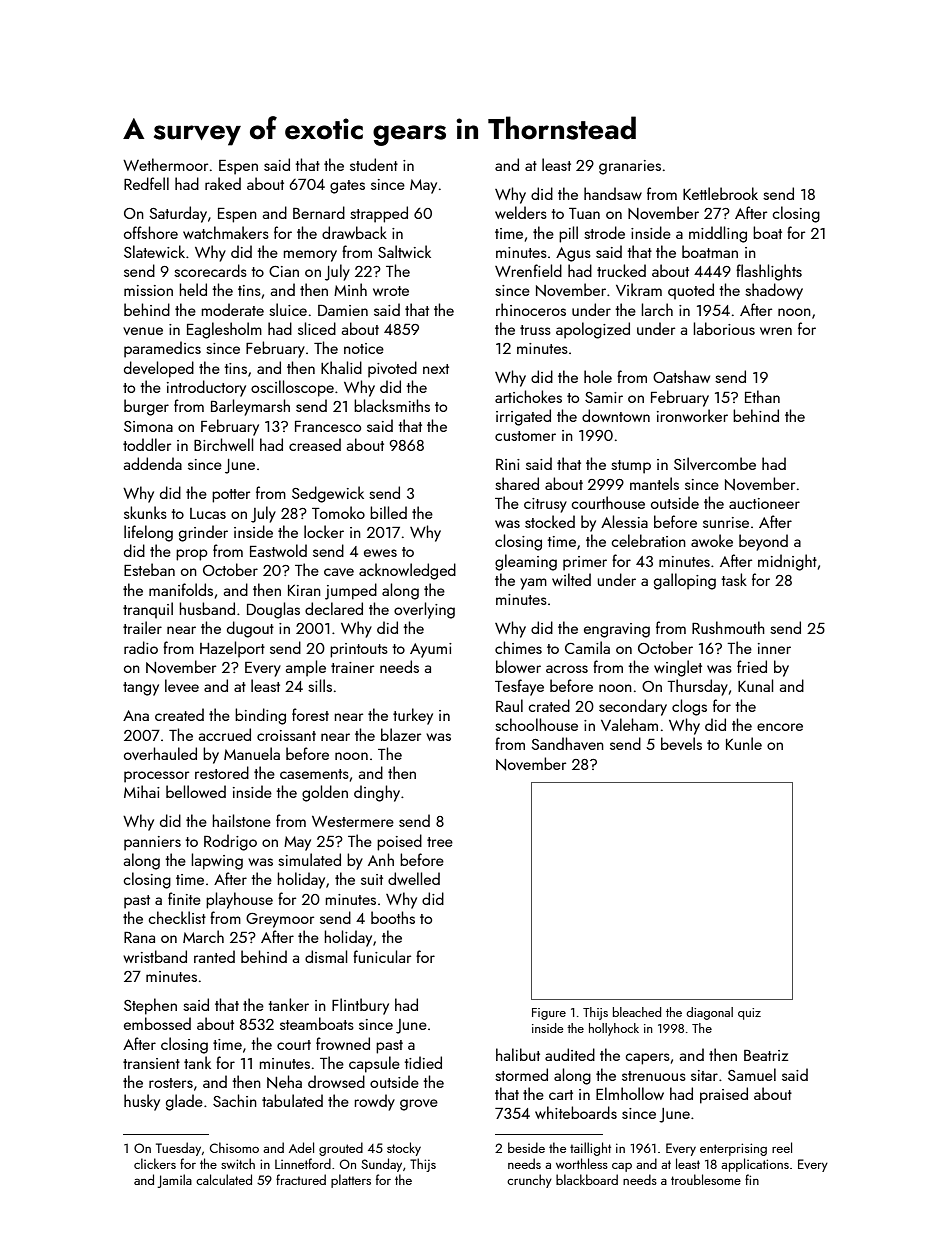 Image resolution: width=952 pixels, height=1233 pixels. What do you see at coordinates (401, 734) in the page?
I see `blazer` at bounding box center [401, 734].
